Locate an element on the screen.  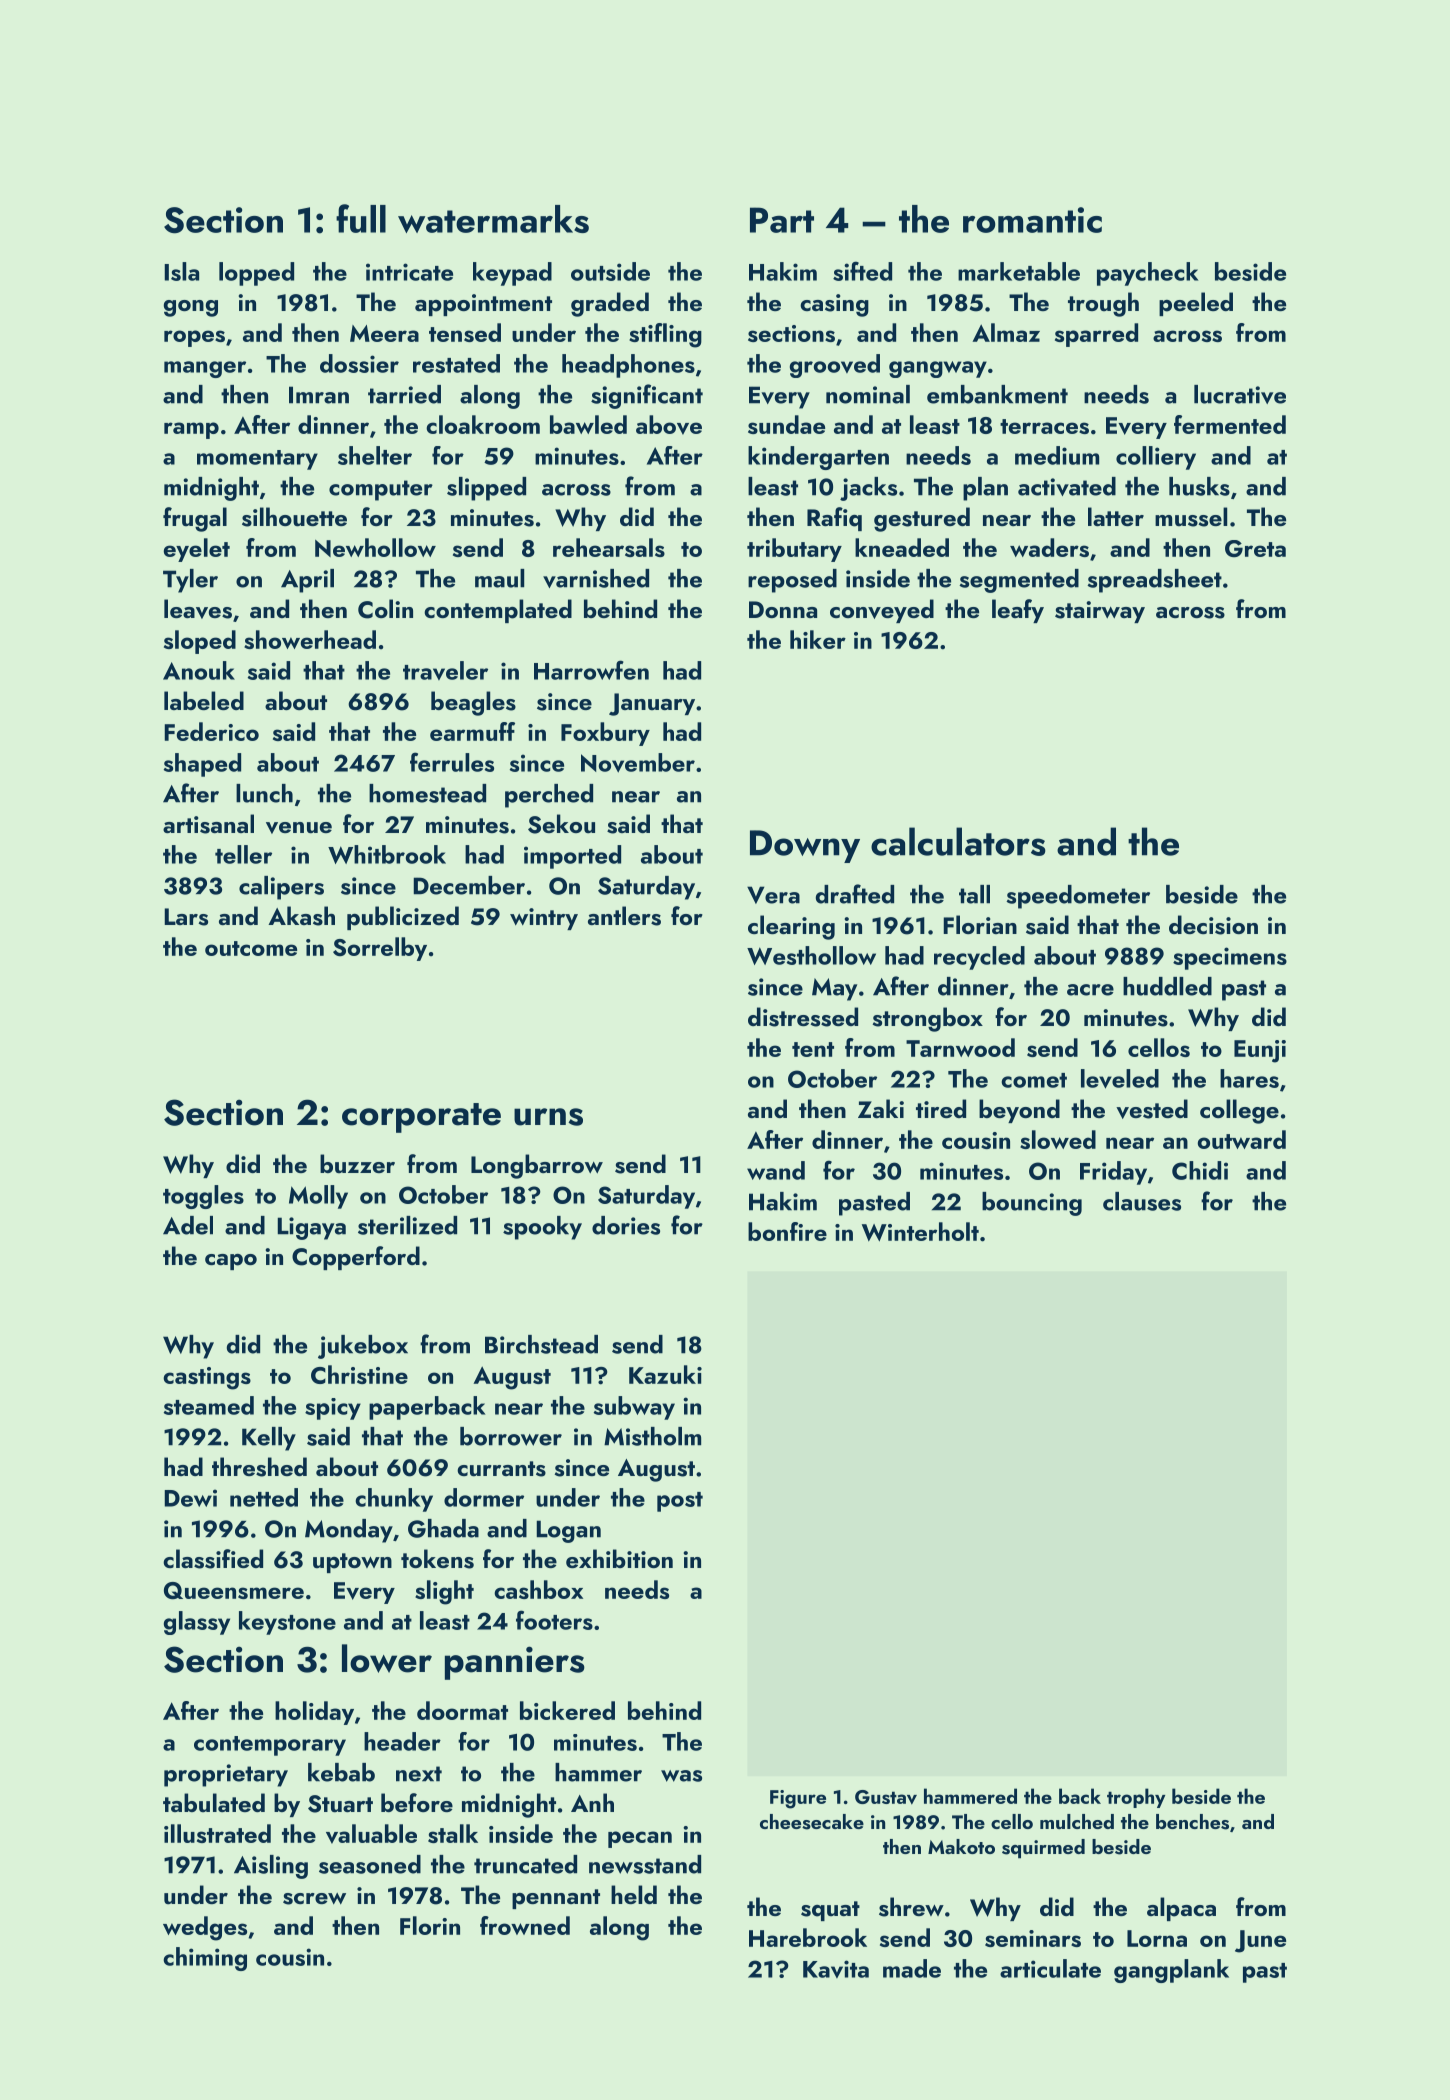
Part is located at coordinates (782, 220).
